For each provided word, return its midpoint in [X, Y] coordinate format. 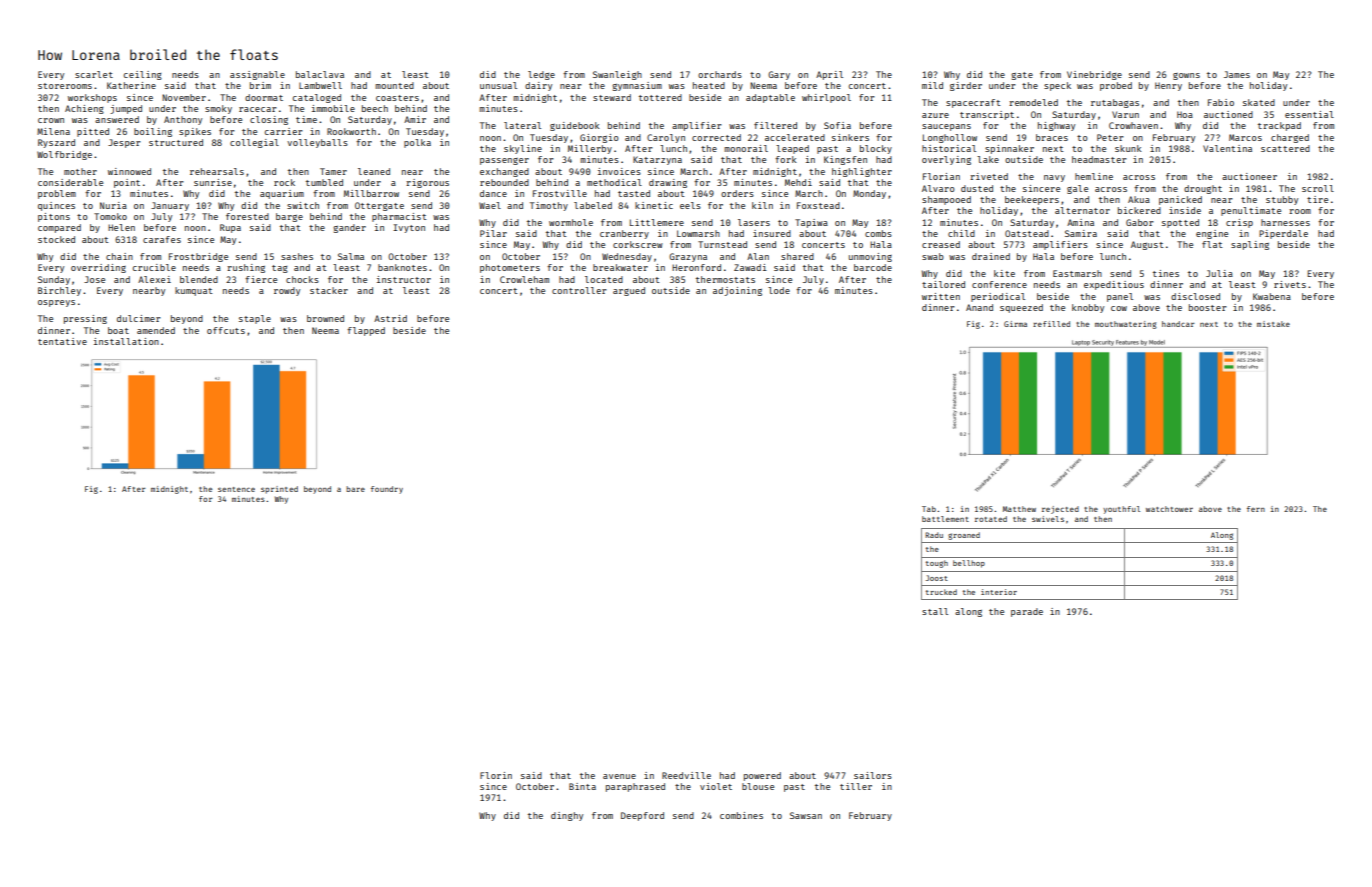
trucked [941, 592]
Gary [779, 75]
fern [1256, 509]
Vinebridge [1094, 75]
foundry [387, 490]
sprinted [279, 490]
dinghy [567, 816]
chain [119, 256]
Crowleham [524, 279]
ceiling [143, 75]
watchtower [1169, 509]
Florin [496, 775]
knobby [1088, 308]
